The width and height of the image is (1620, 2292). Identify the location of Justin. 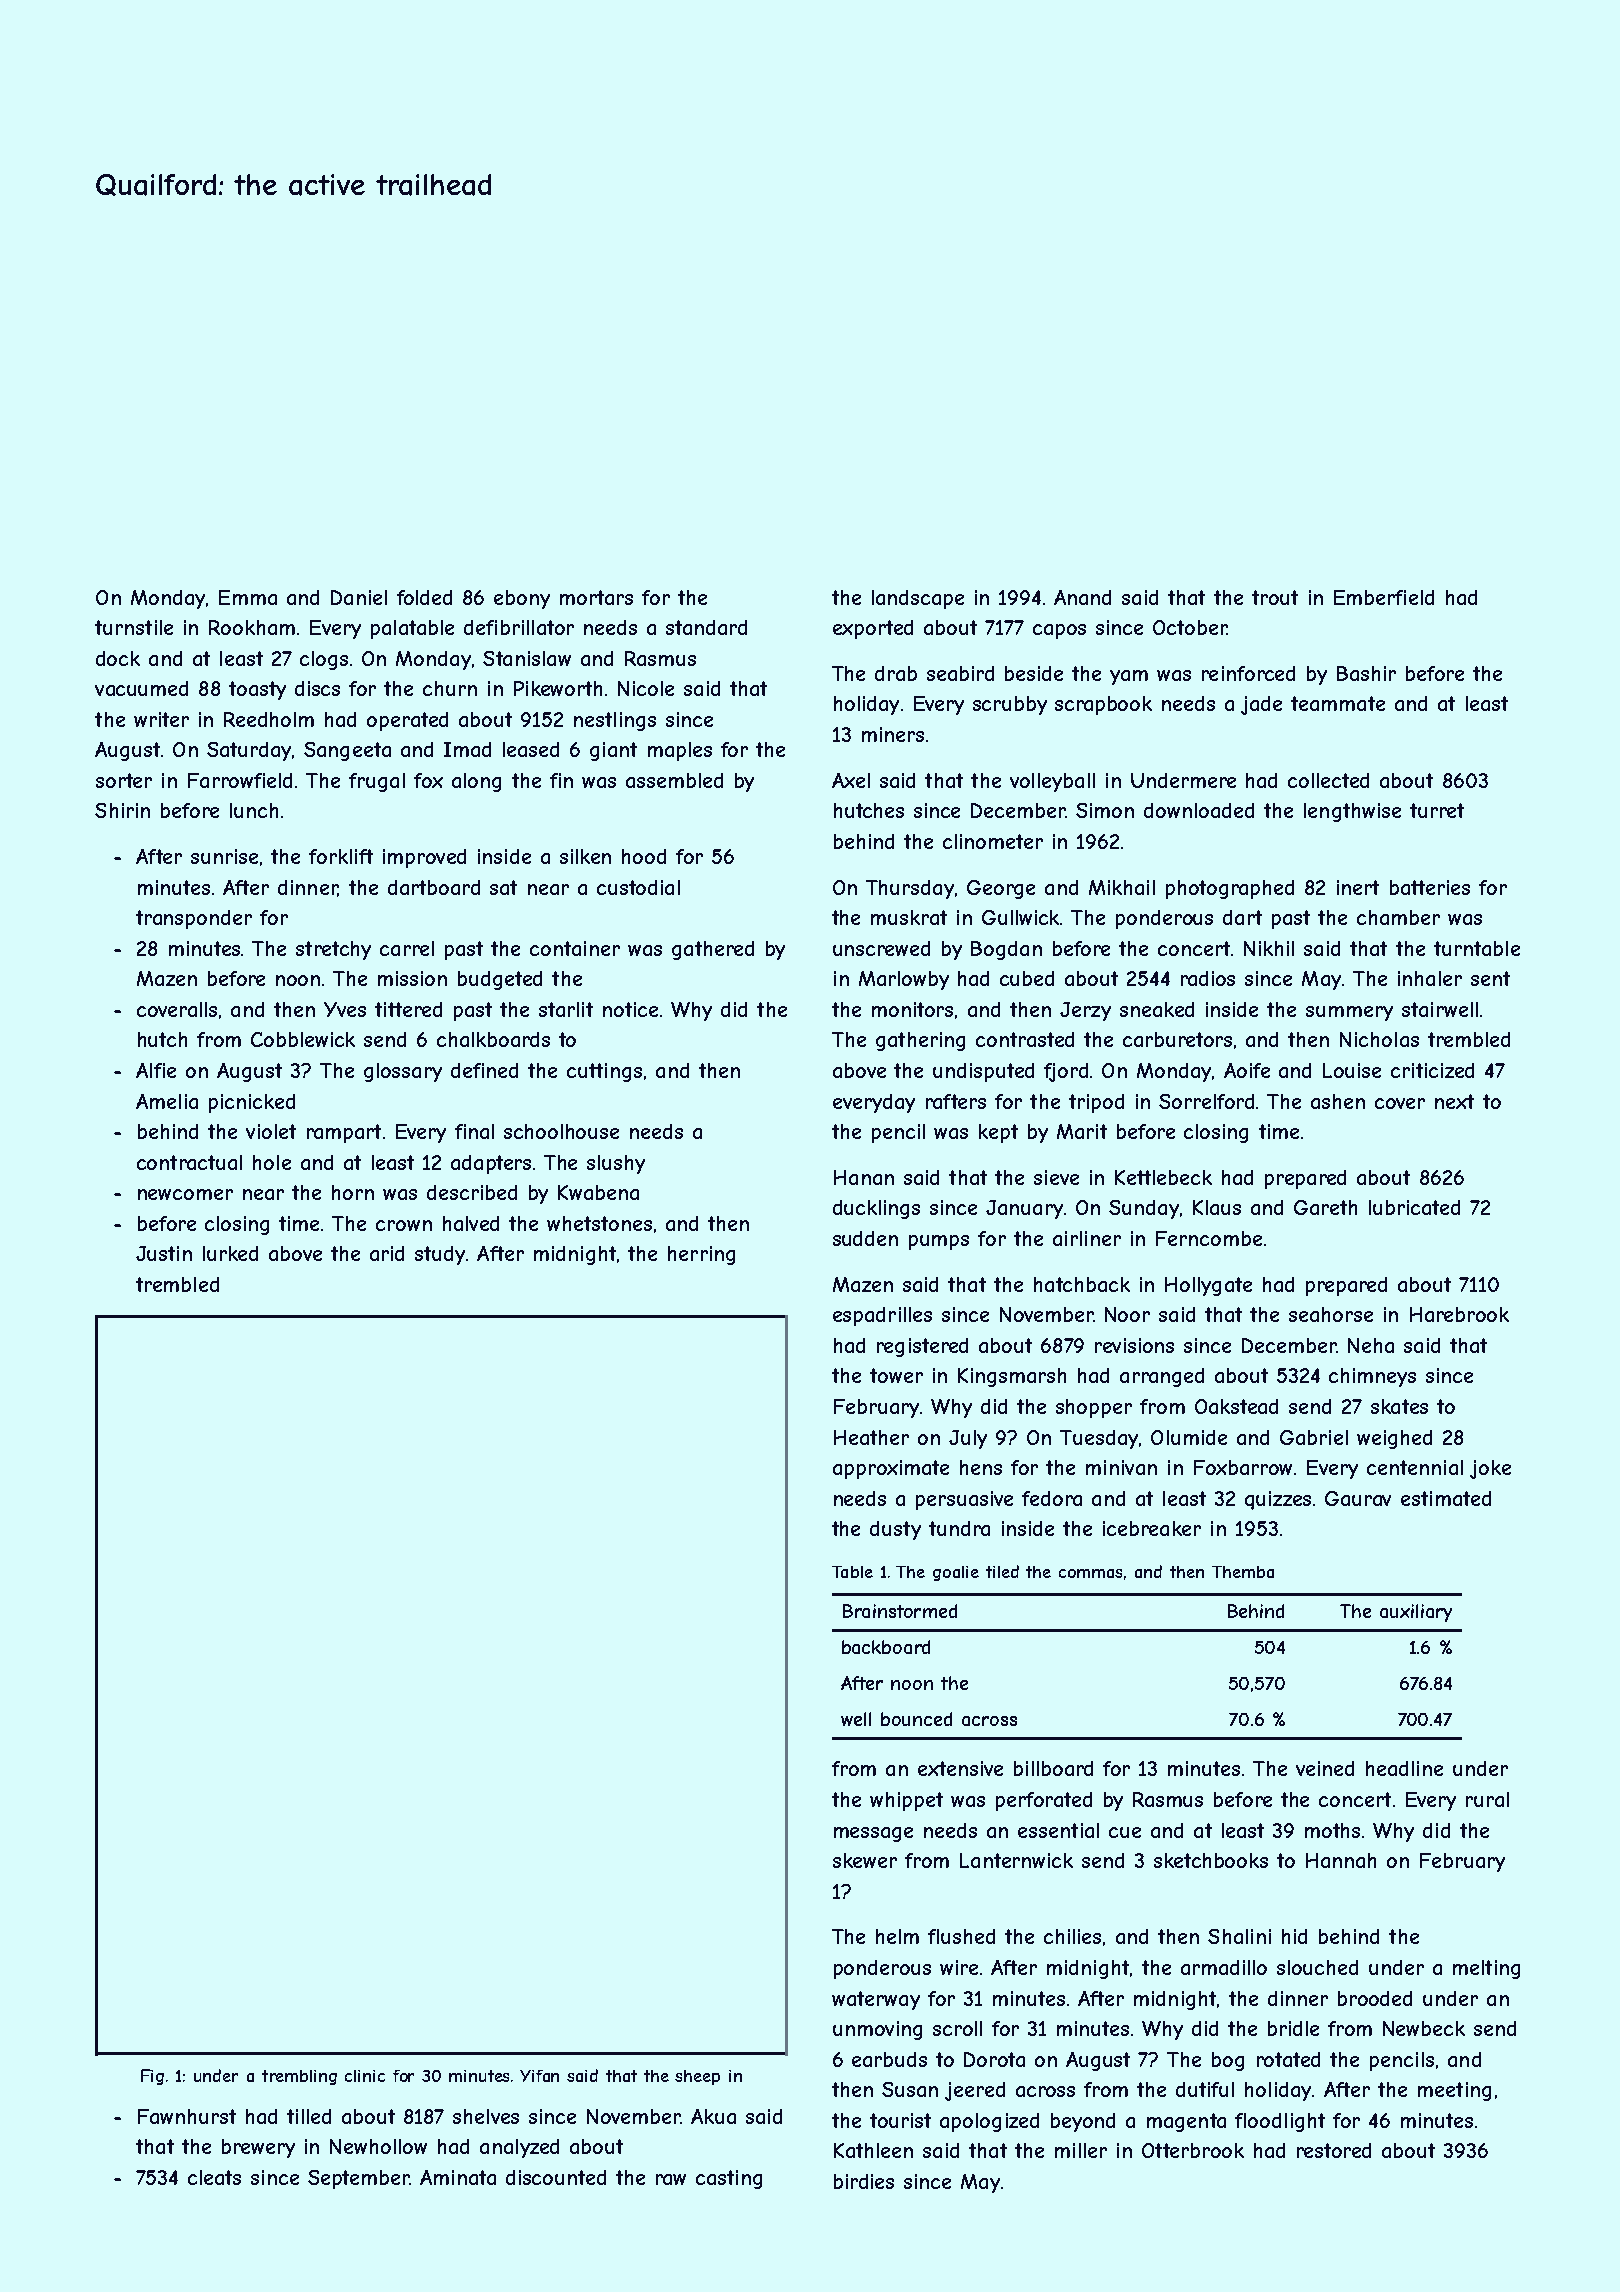
(164, 1253).
